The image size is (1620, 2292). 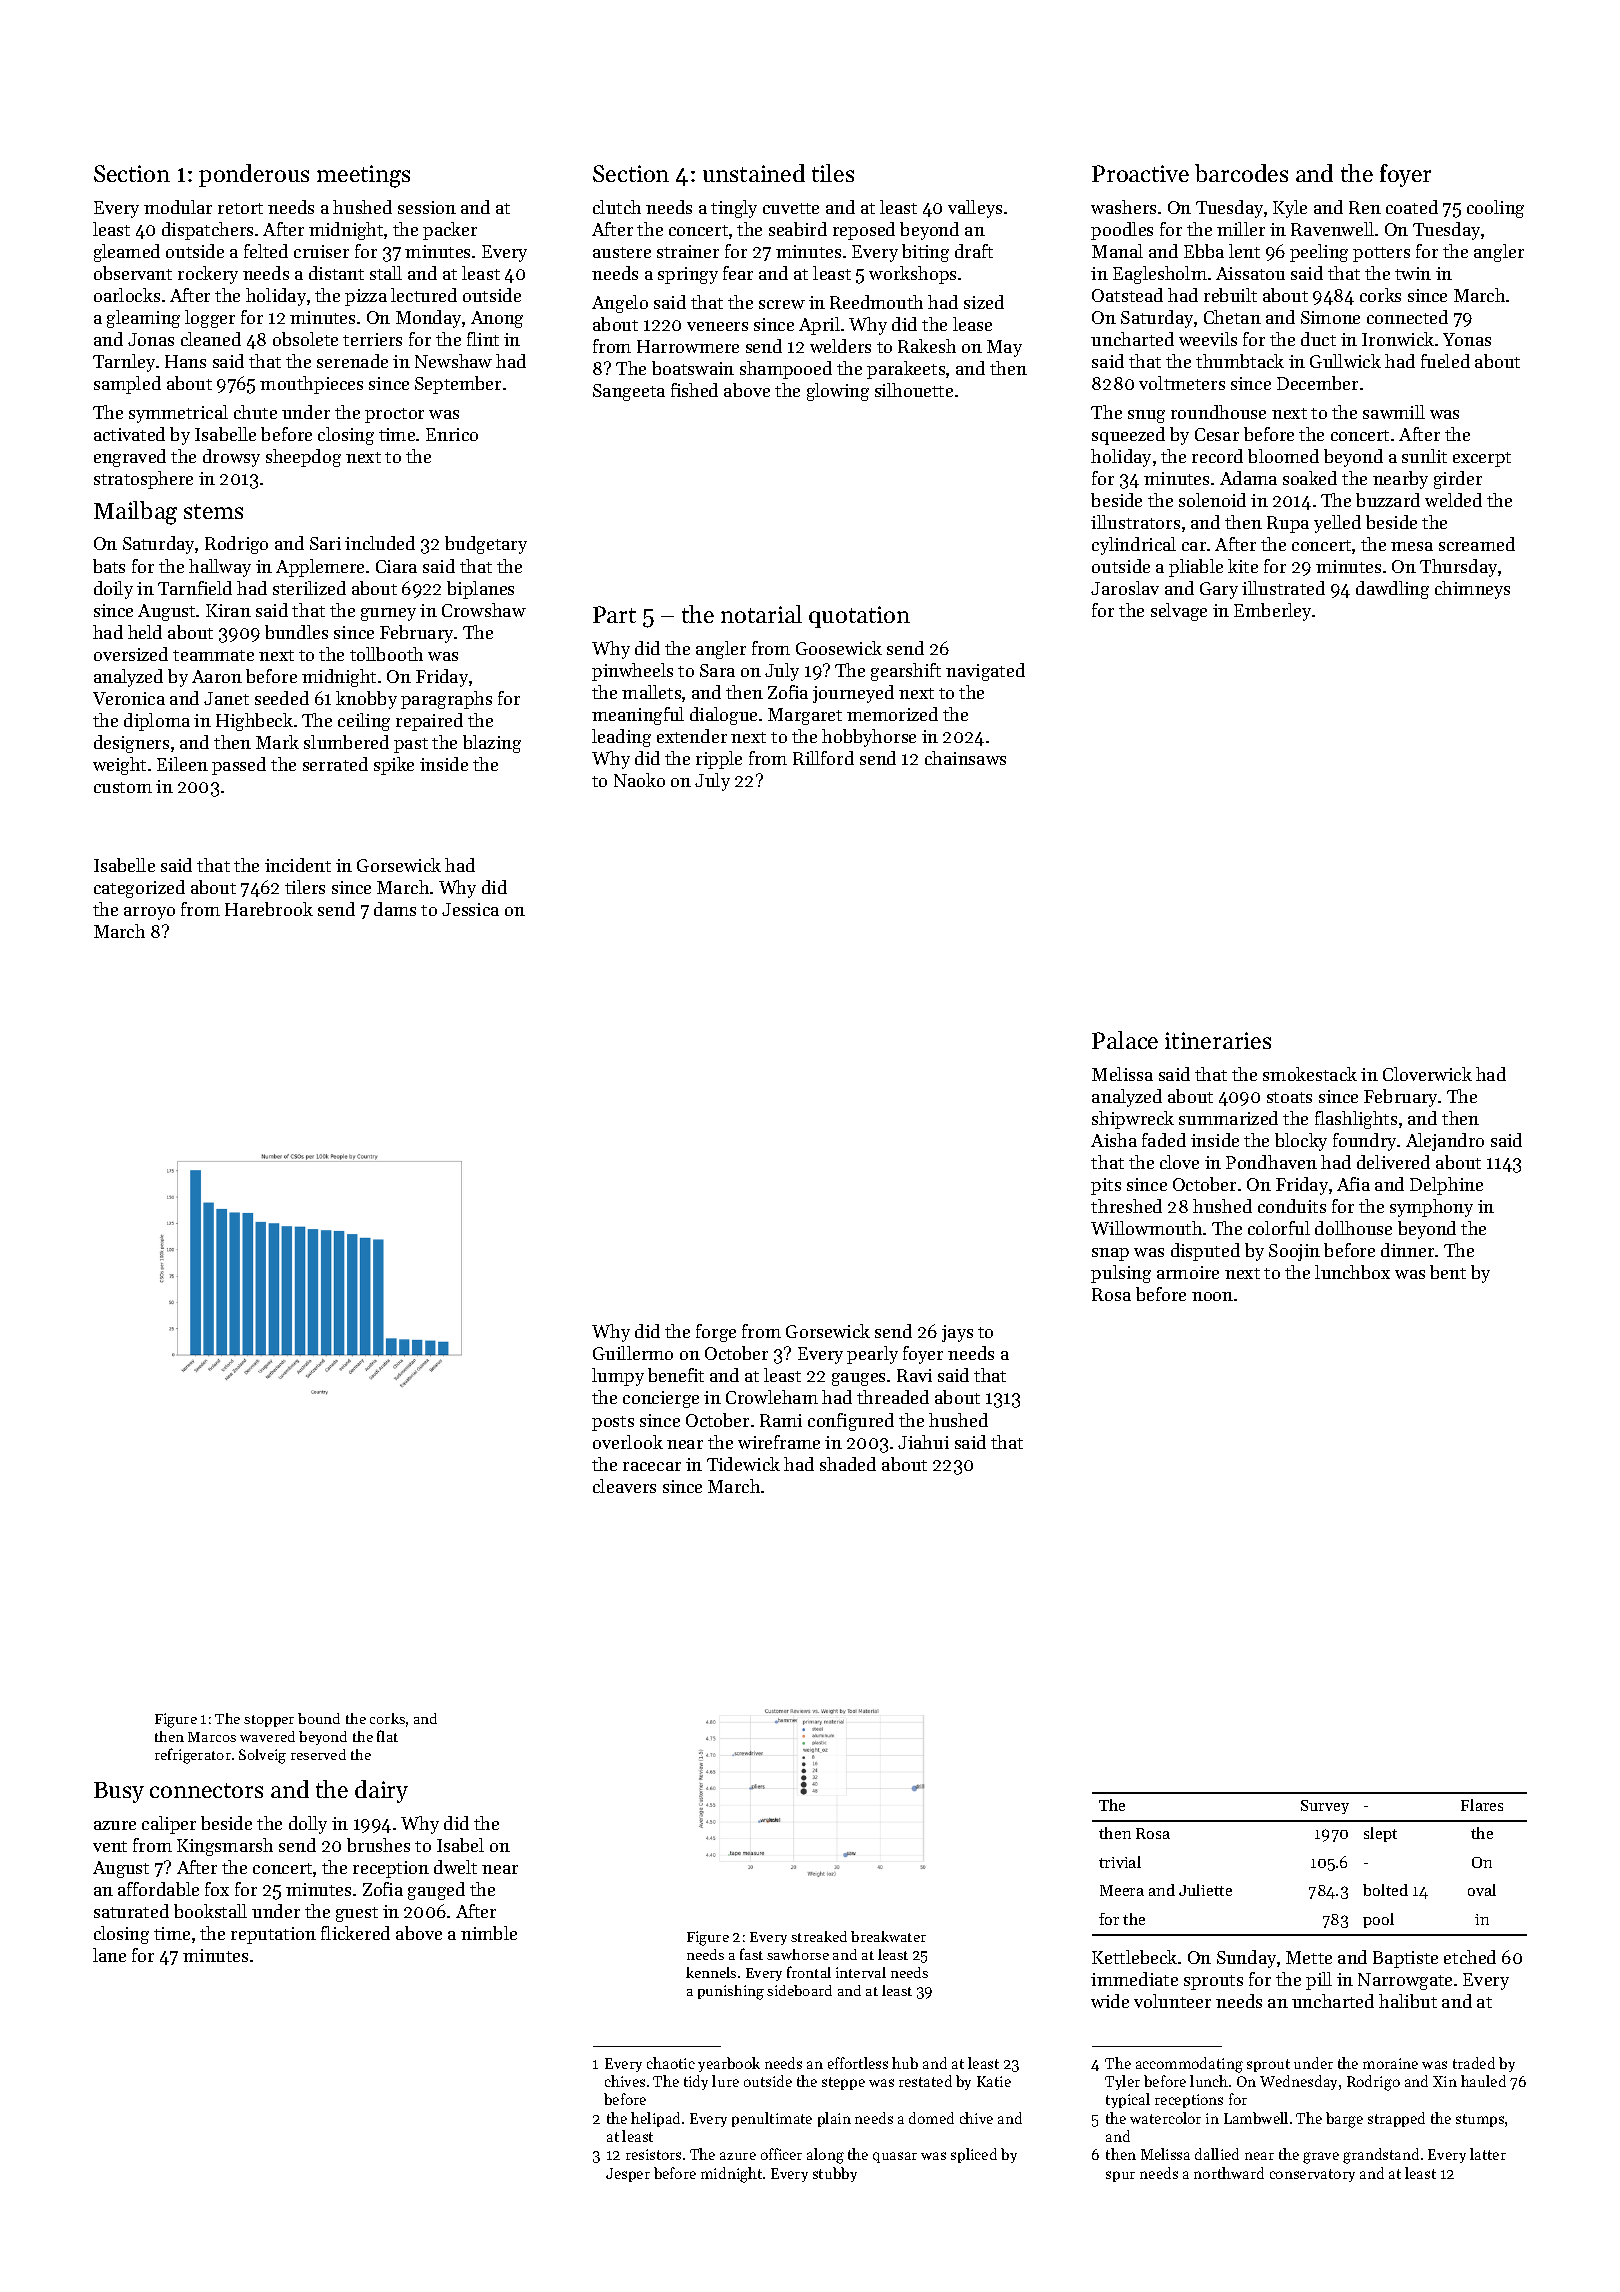 I want to click on smokestack, so click(x=1310, y=1074).
